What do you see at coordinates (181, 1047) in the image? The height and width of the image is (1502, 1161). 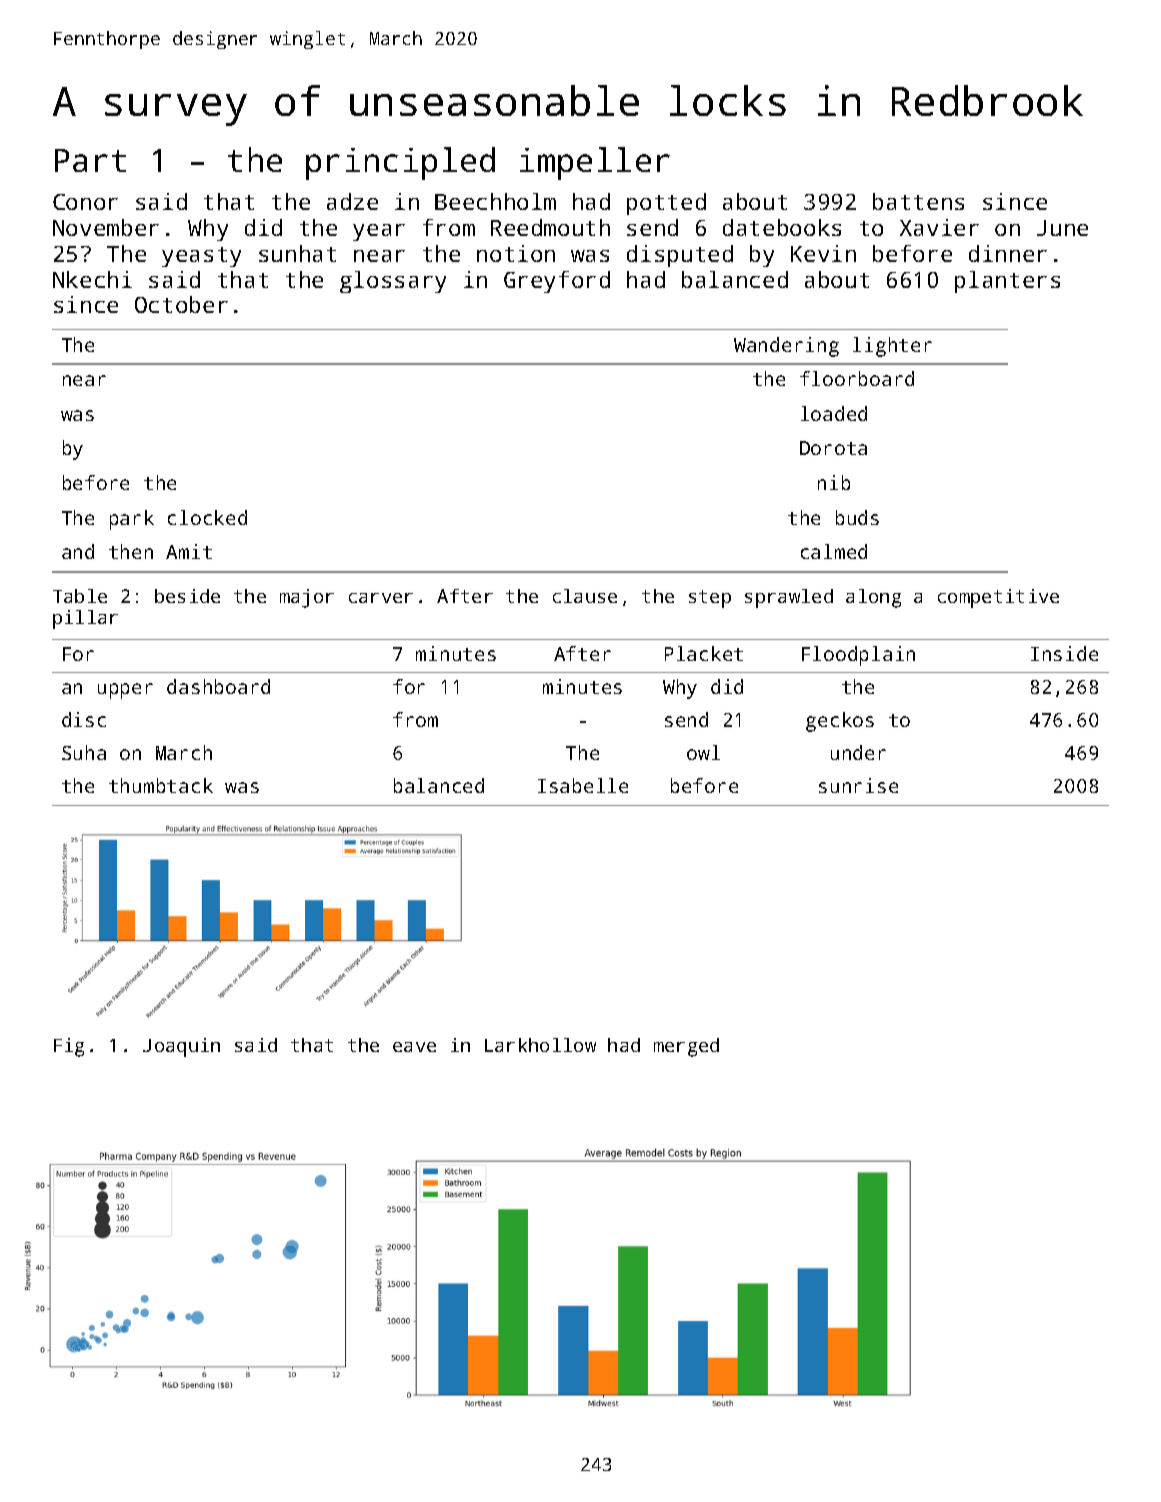 I see `Joaquin` at bounding box center [181, 1047].
